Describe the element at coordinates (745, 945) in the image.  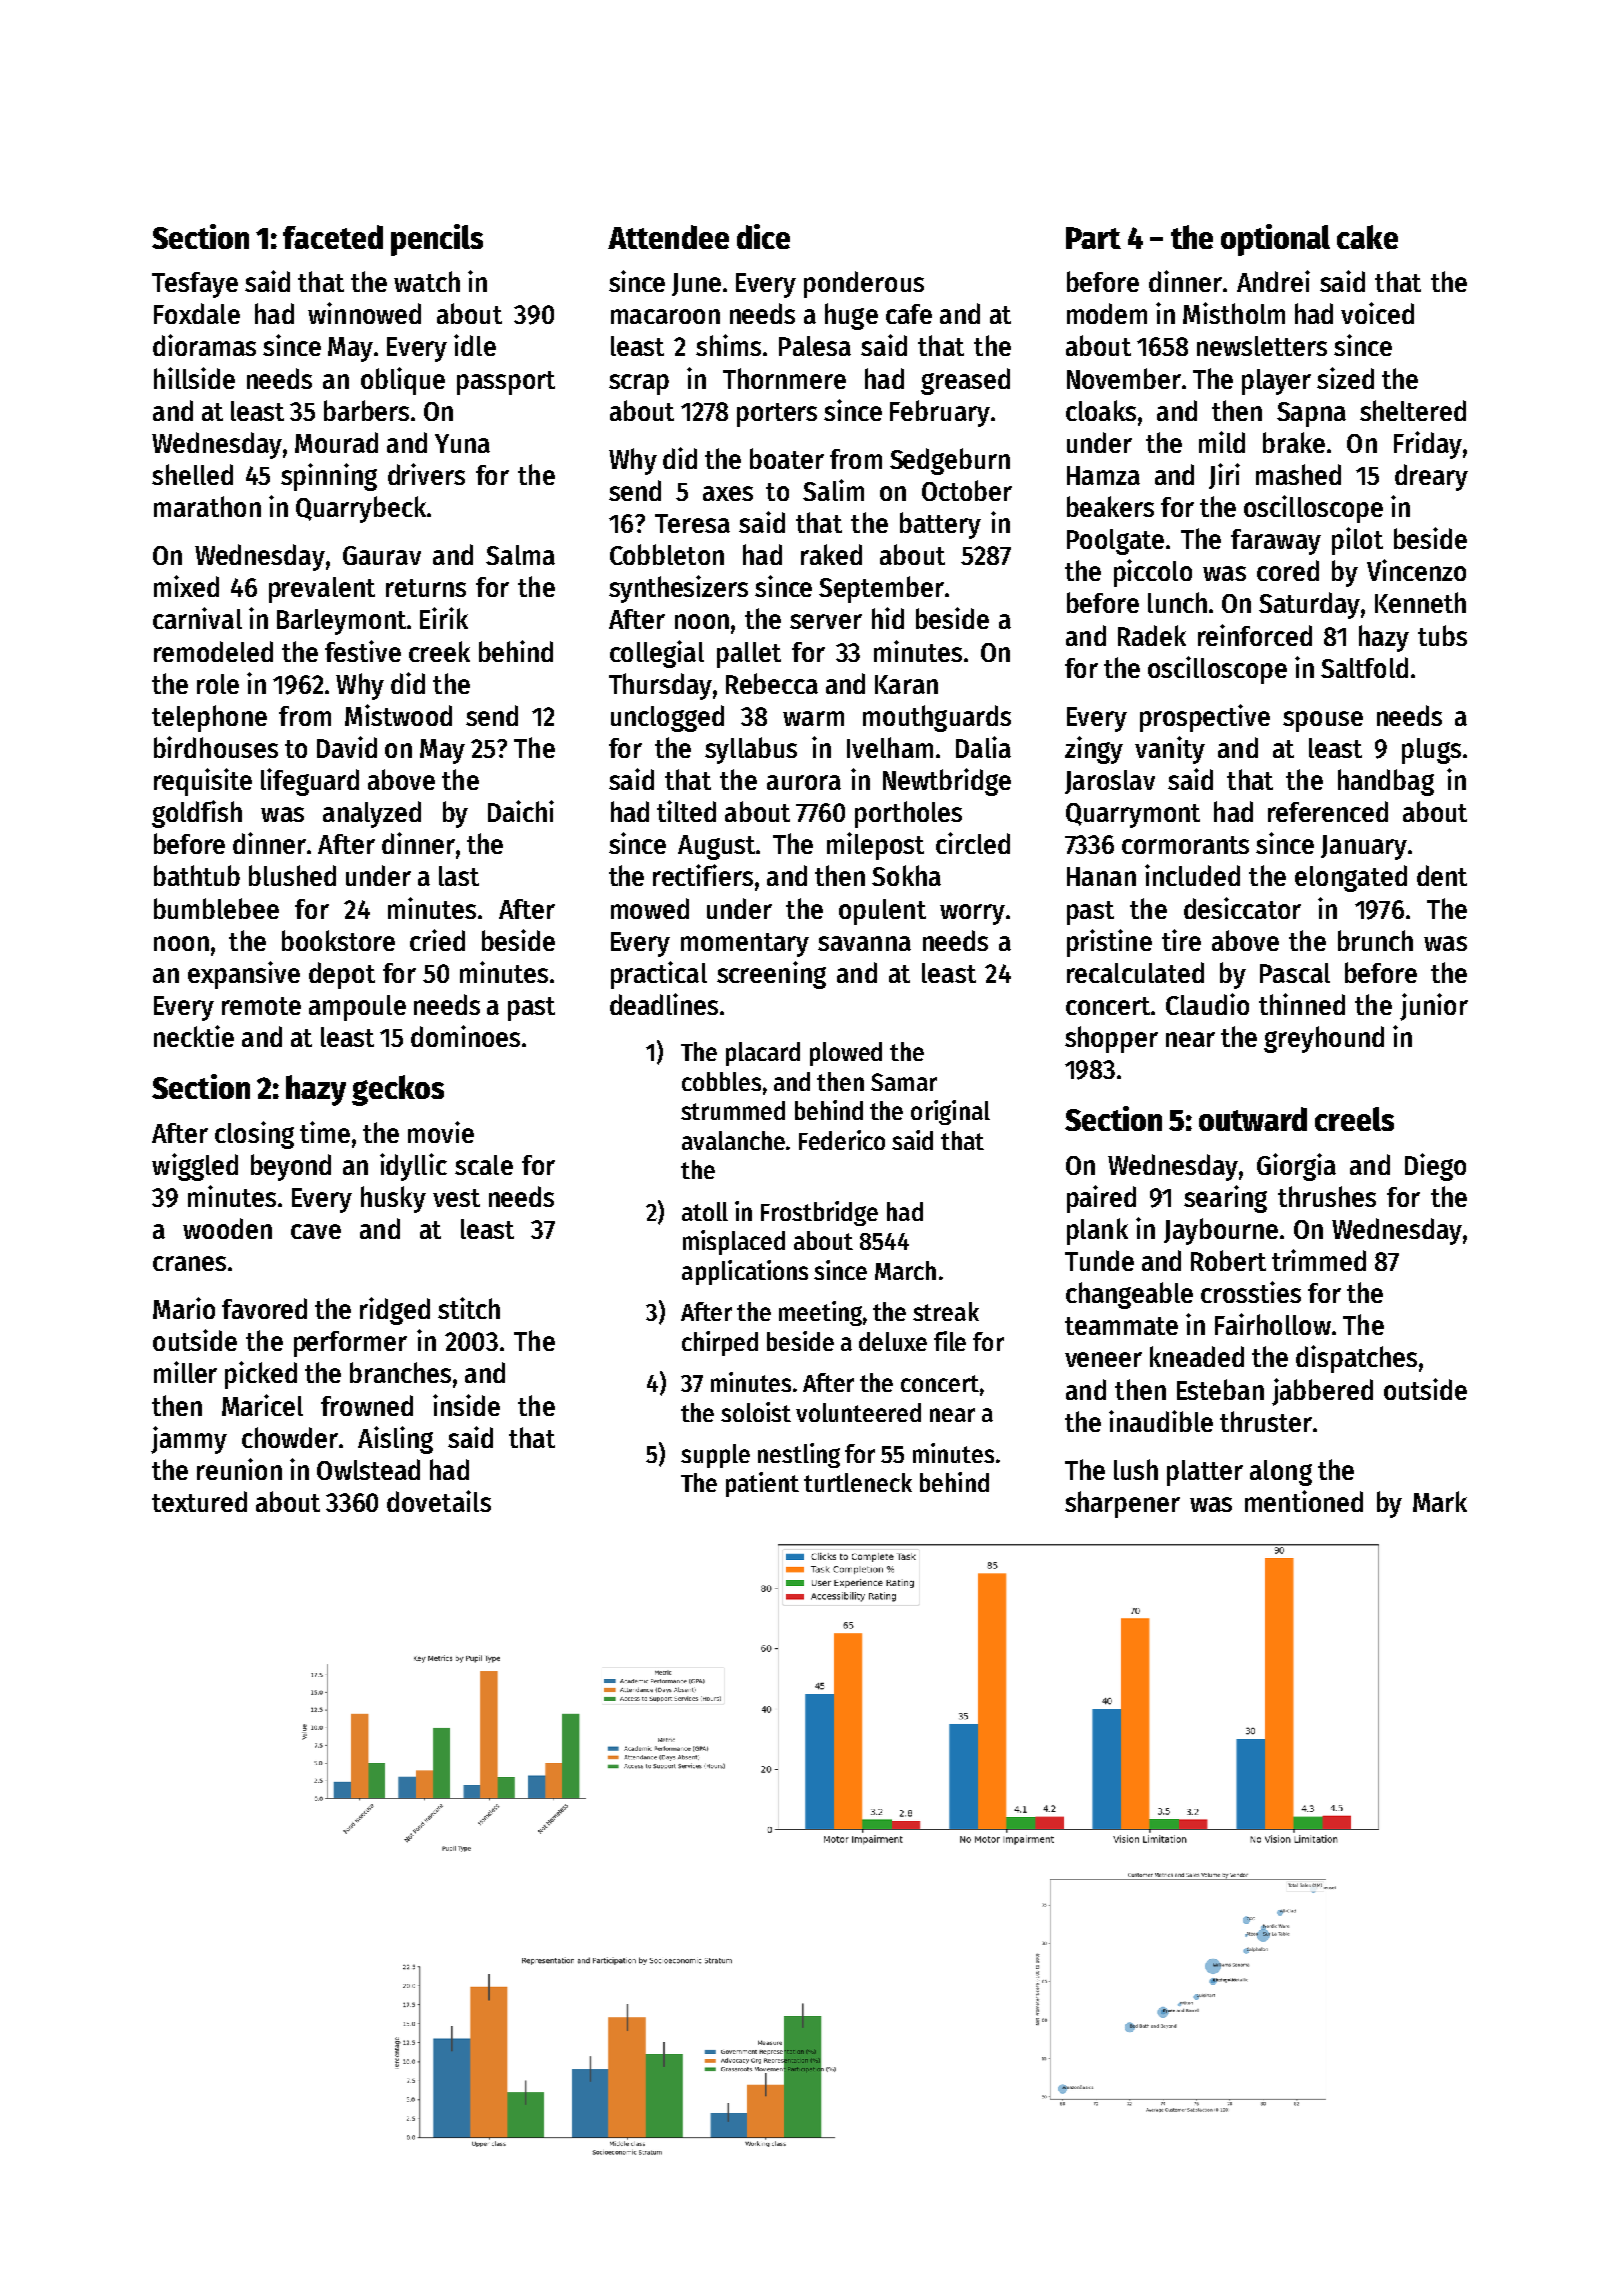
I see `momentary` at that location.
